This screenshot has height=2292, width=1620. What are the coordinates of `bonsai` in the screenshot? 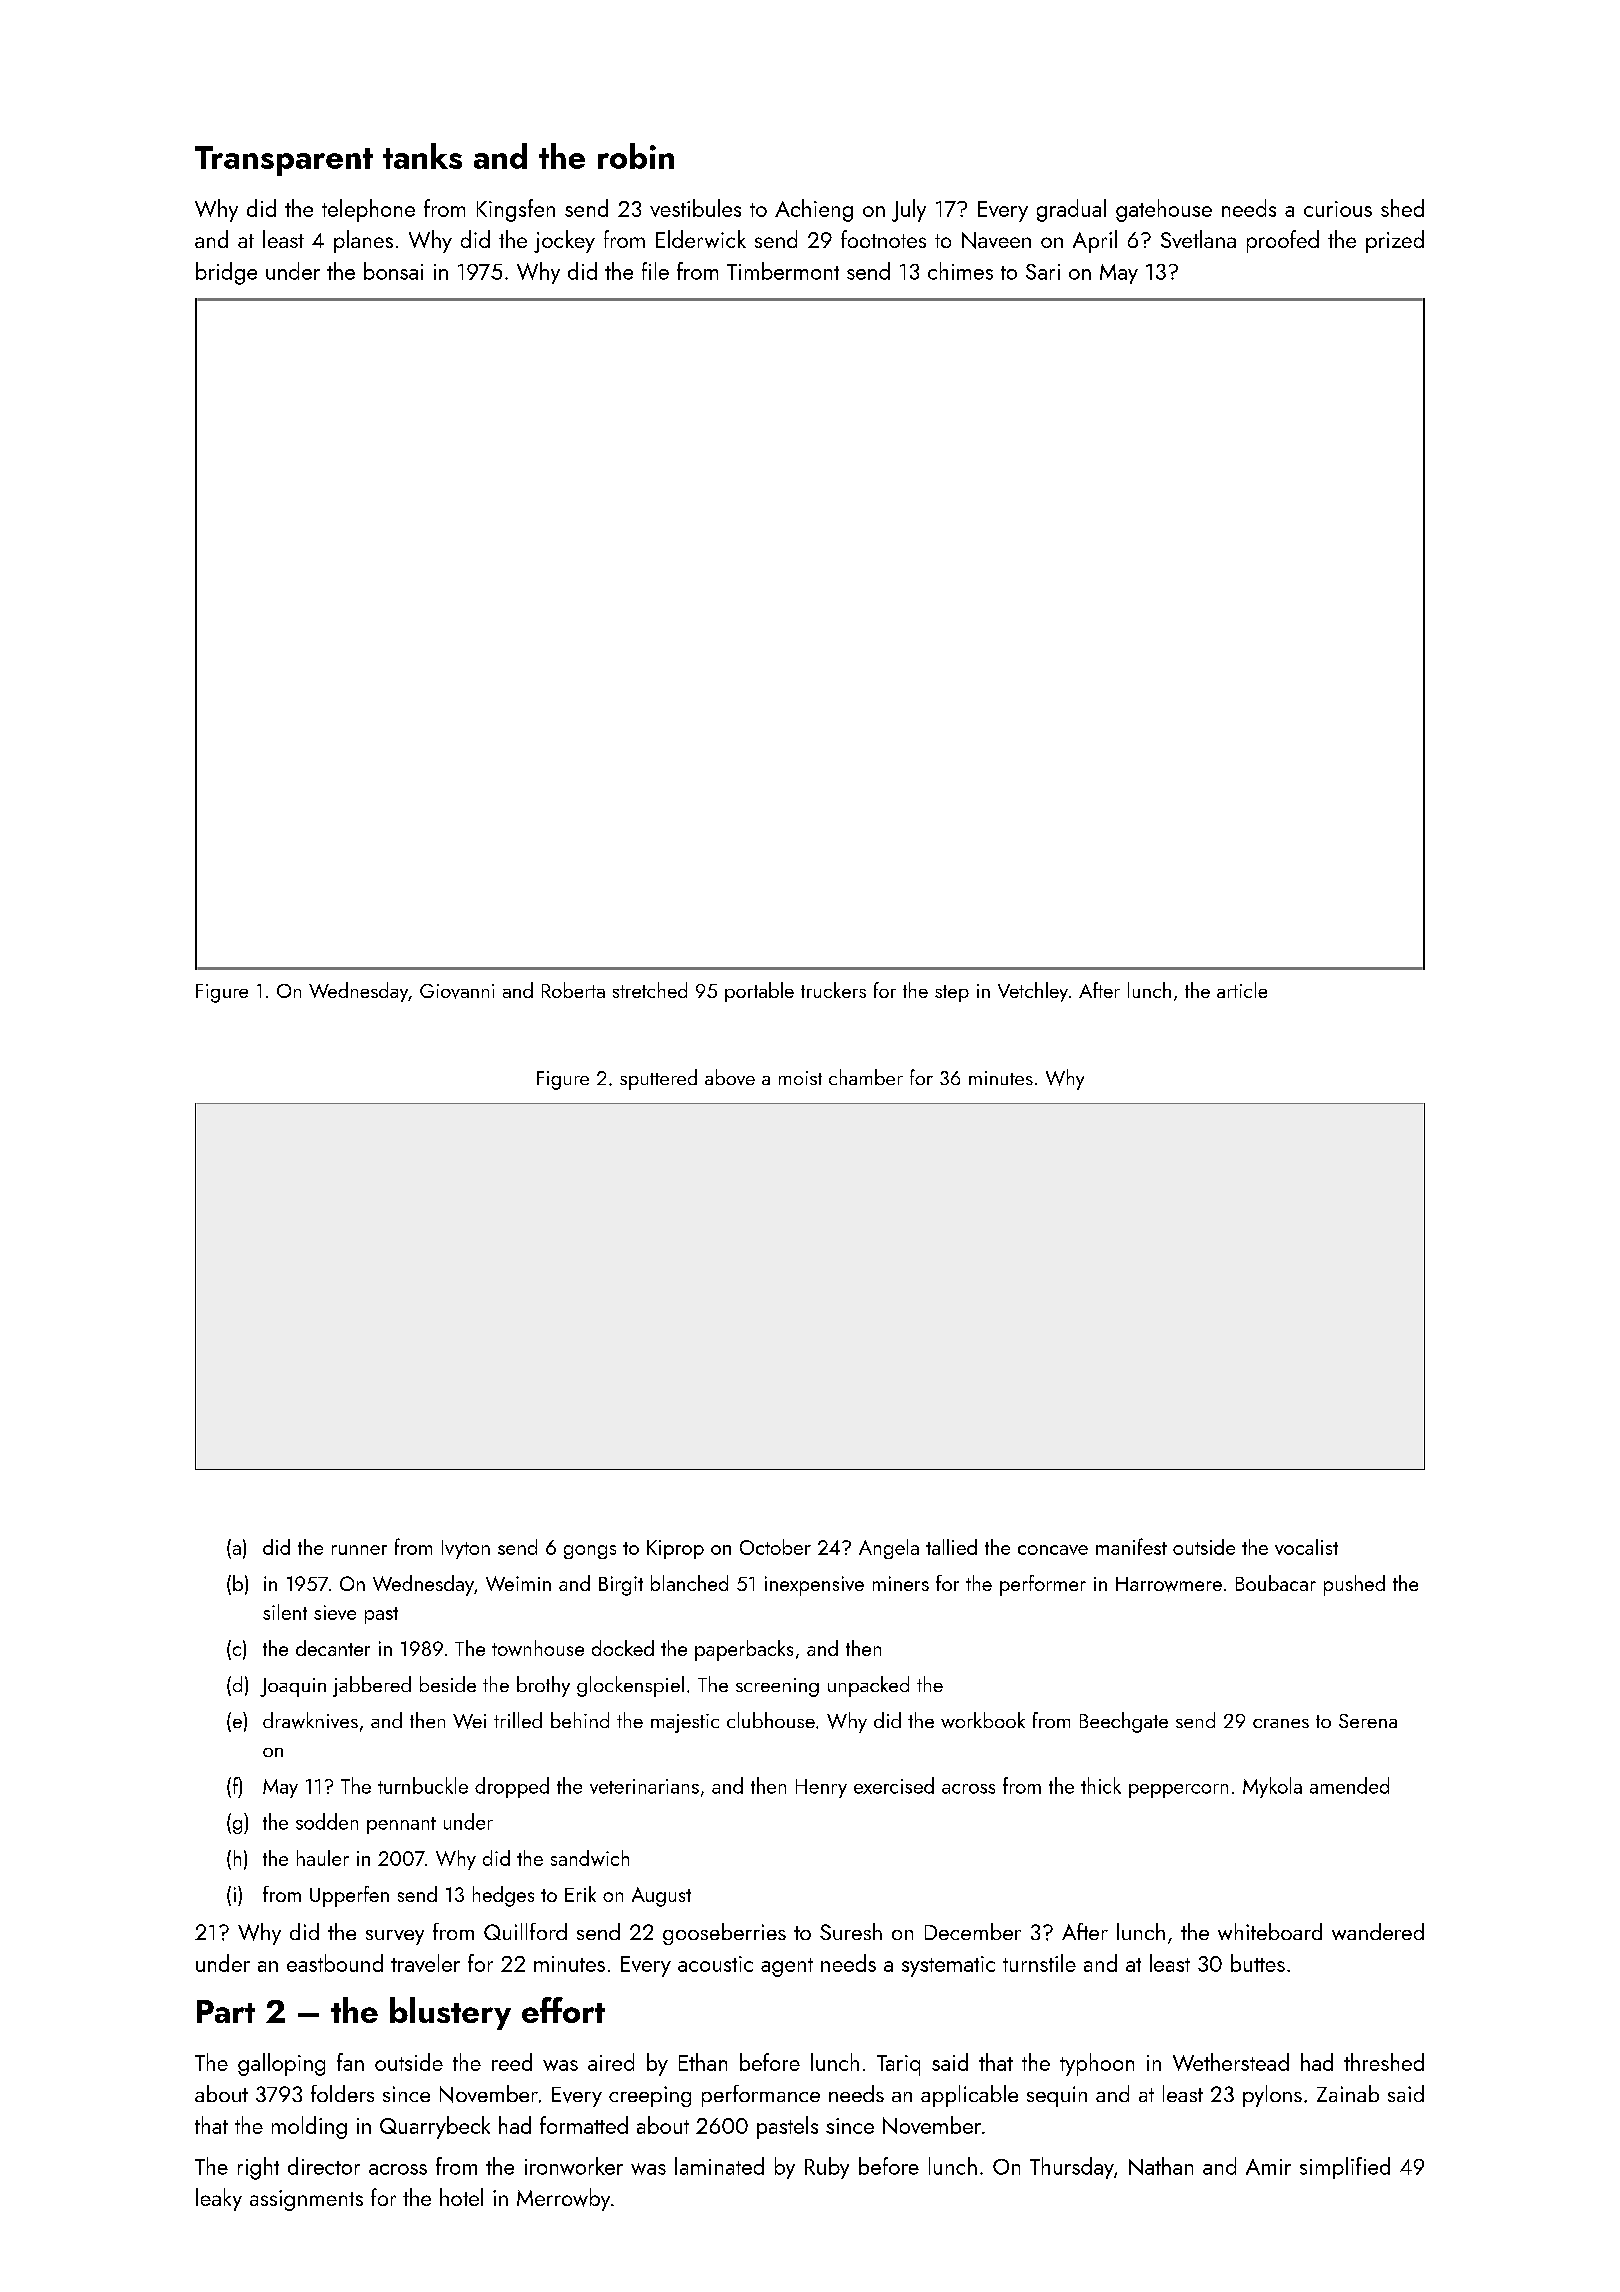 It's located at (393, 271).
